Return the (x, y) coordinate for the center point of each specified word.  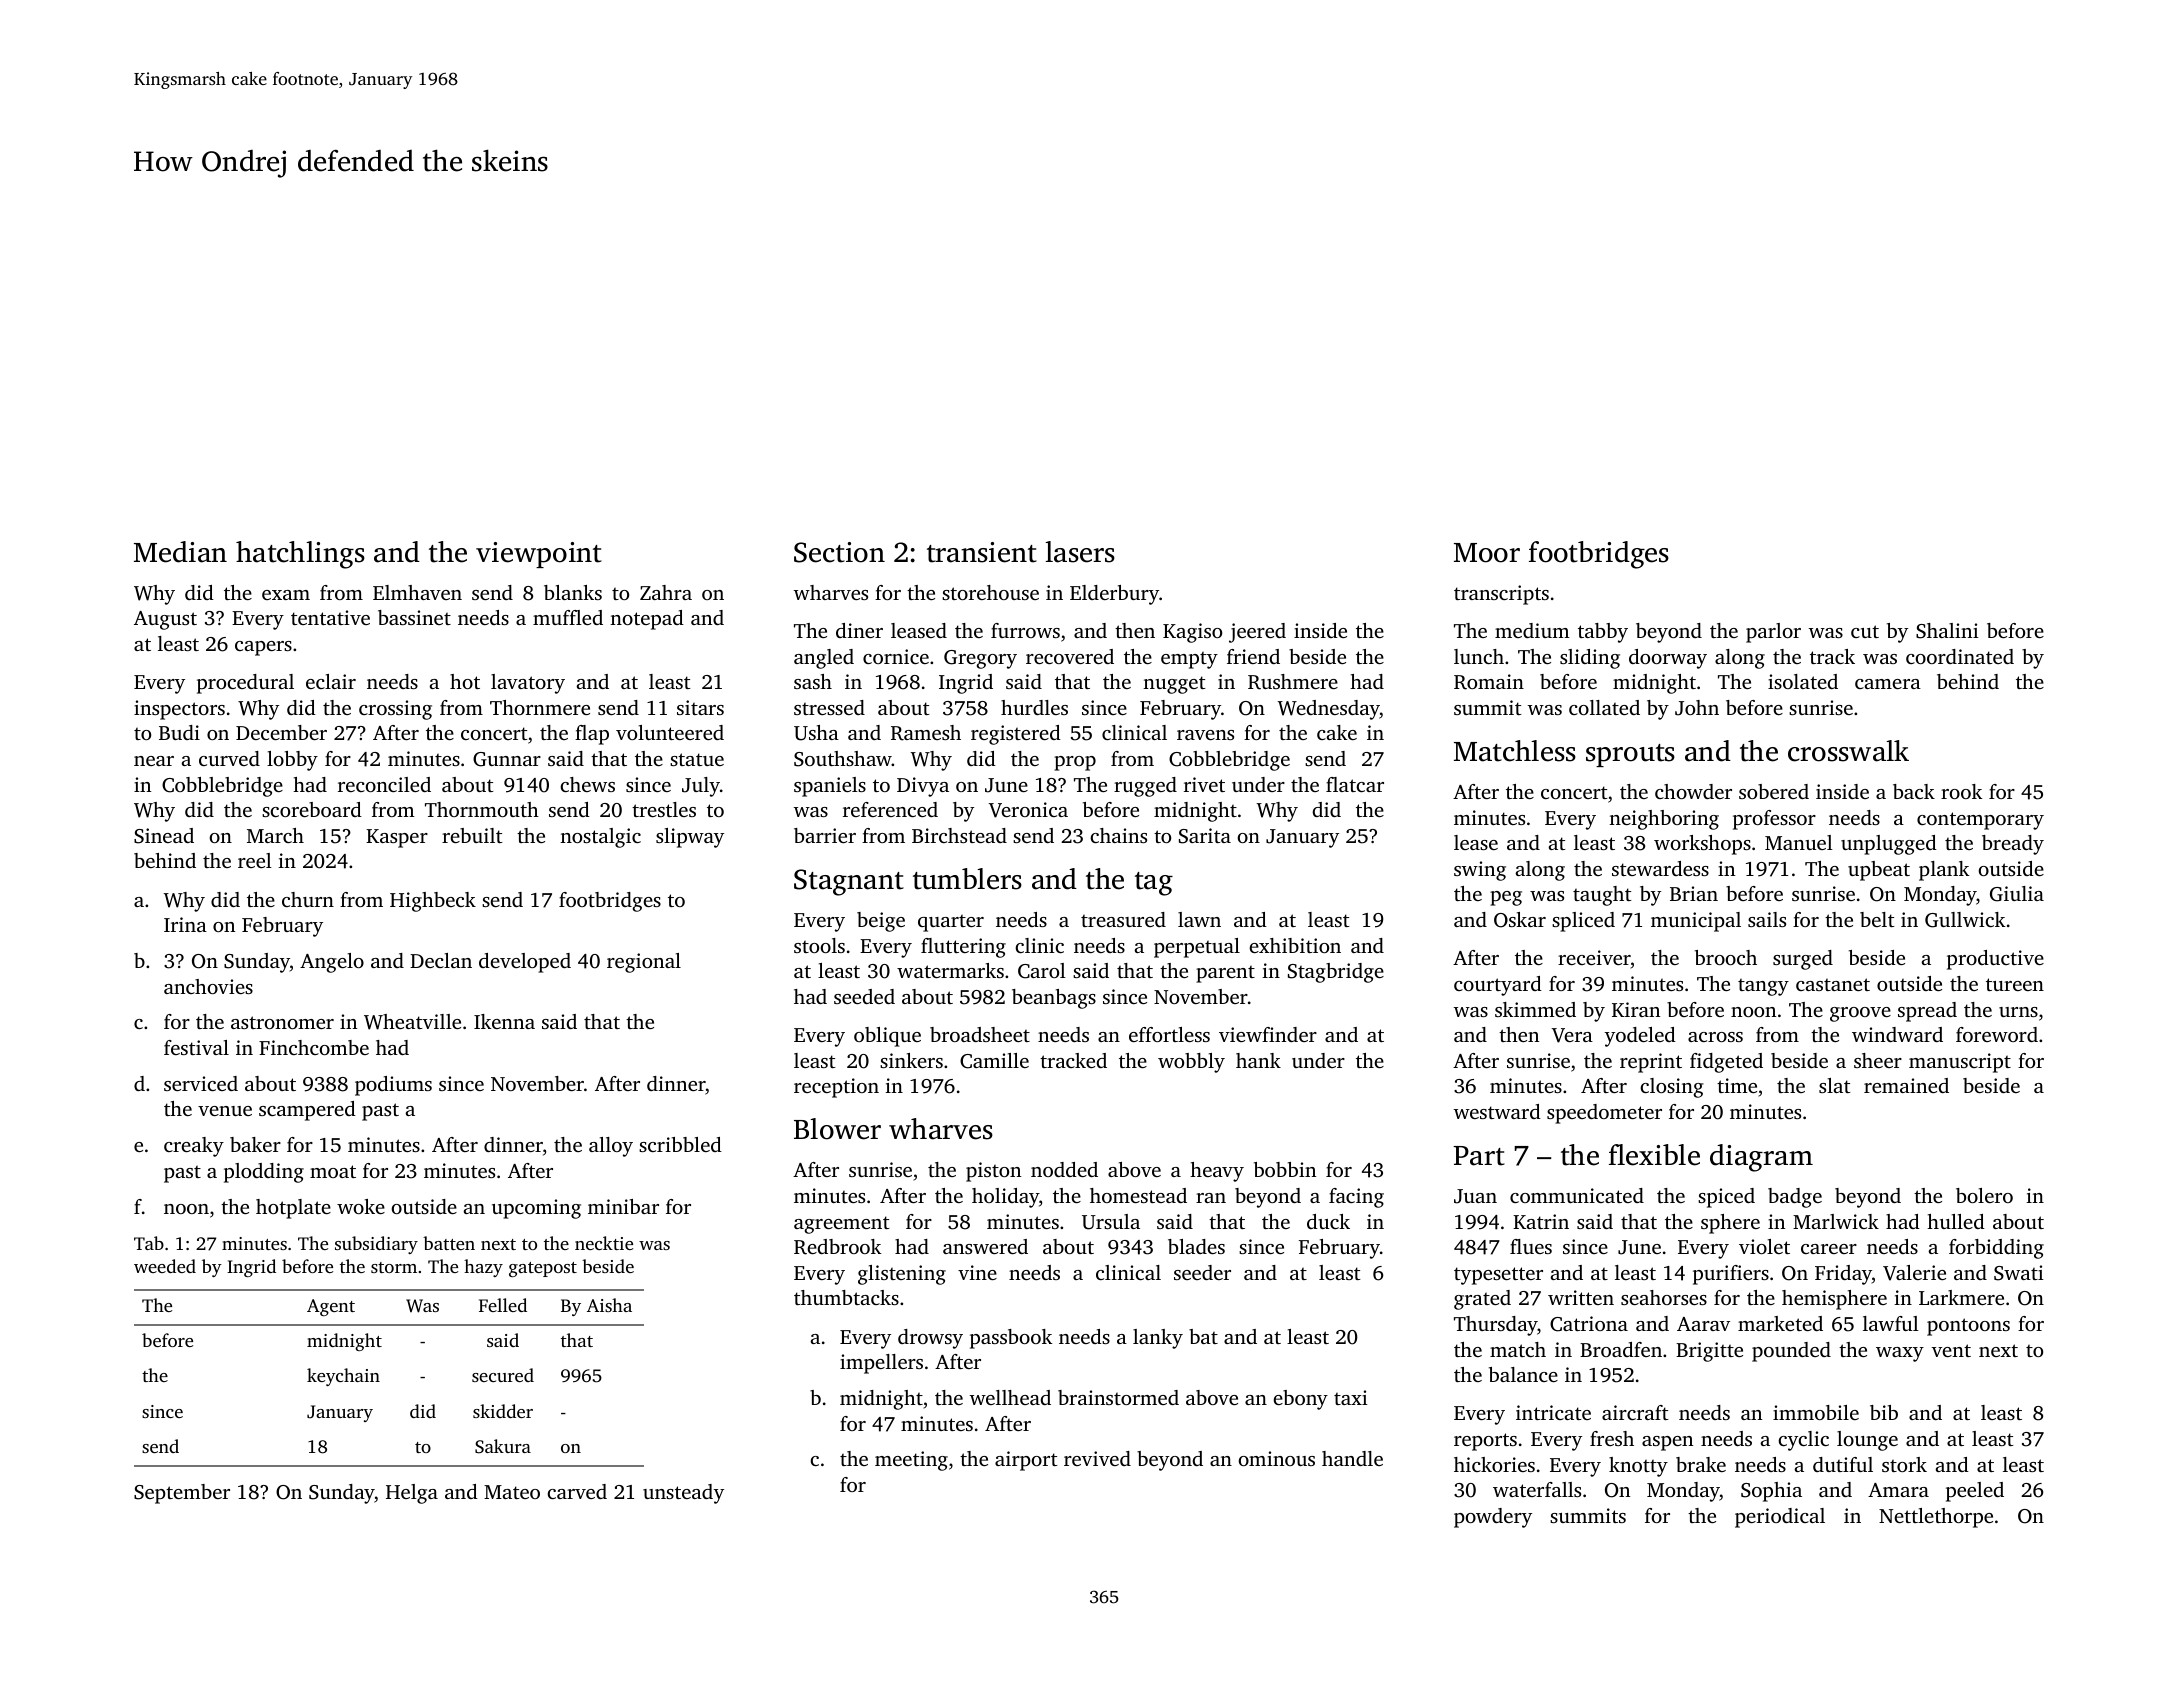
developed (525, 963)
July (701, 787)
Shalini (1947, 631)
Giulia (2017, 894)
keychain (343, 1377)
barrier (825, 835)
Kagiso (1192, 633)
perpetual (1197, 948)
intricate (1553, 1412)
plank (1944, 871)
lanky (1158, 1339)
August (165, 620)
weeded (165, 1266)
